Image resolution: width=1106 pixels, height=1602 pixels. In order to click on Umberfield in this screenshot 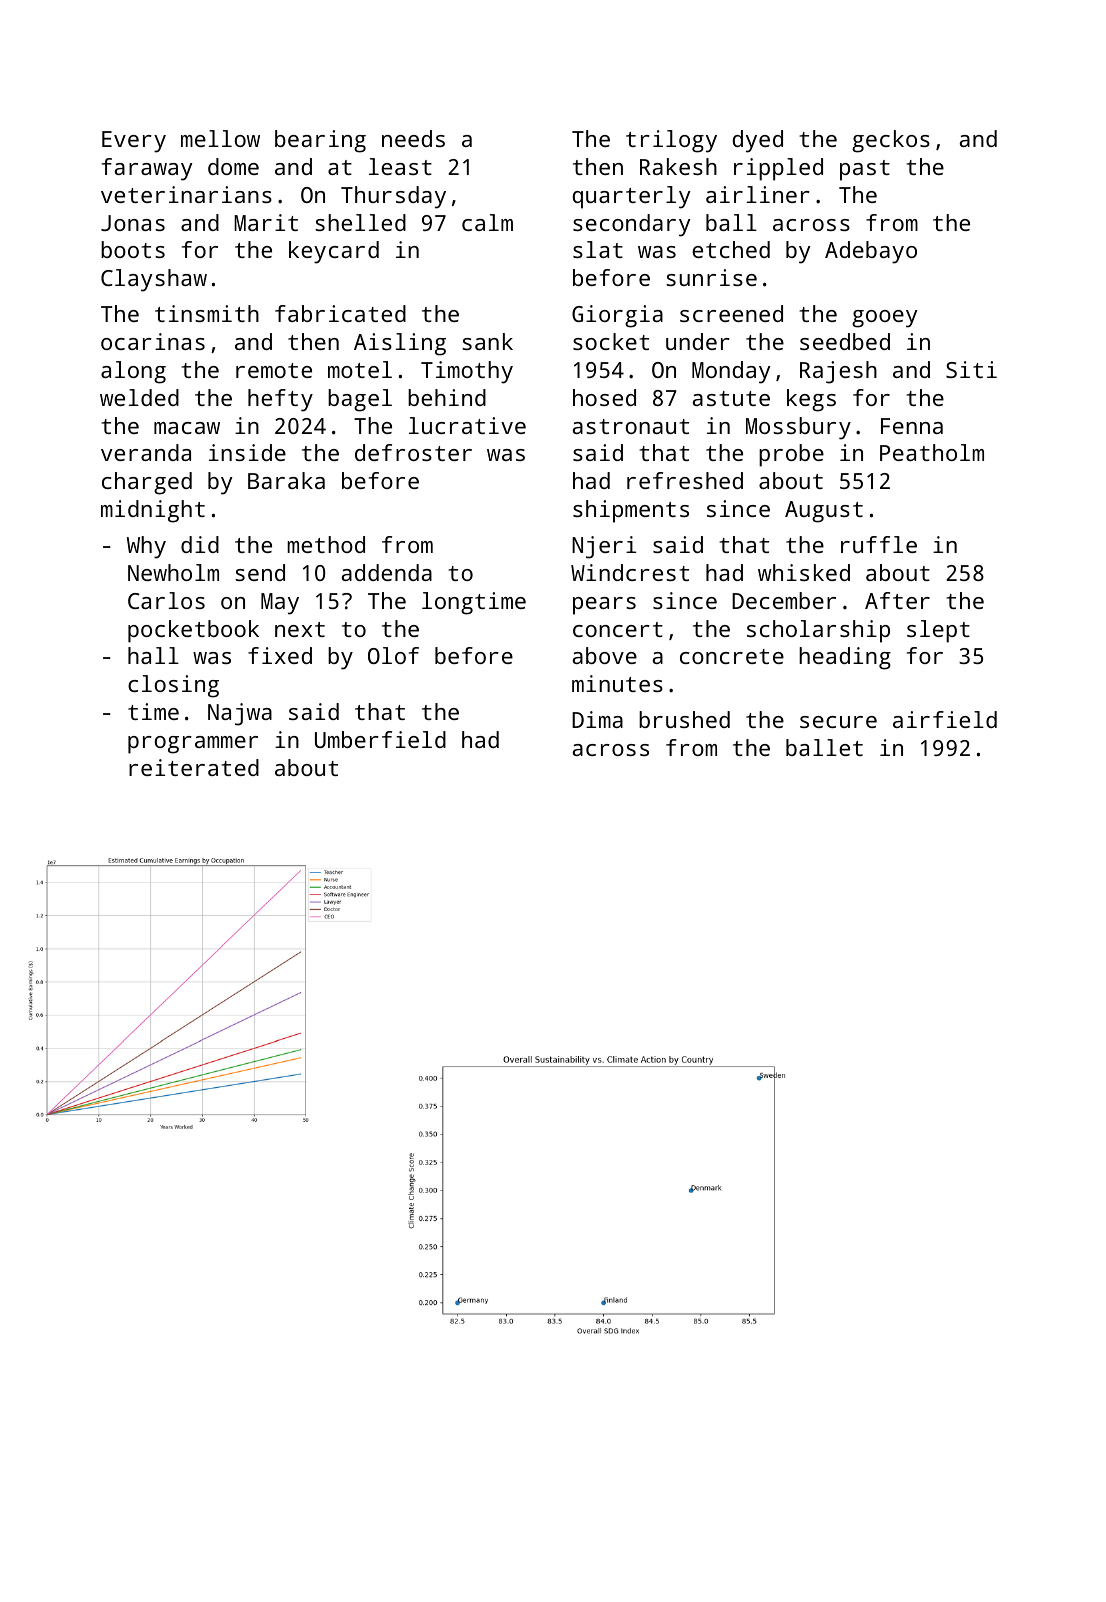, I will do `click(380, 739)`.
